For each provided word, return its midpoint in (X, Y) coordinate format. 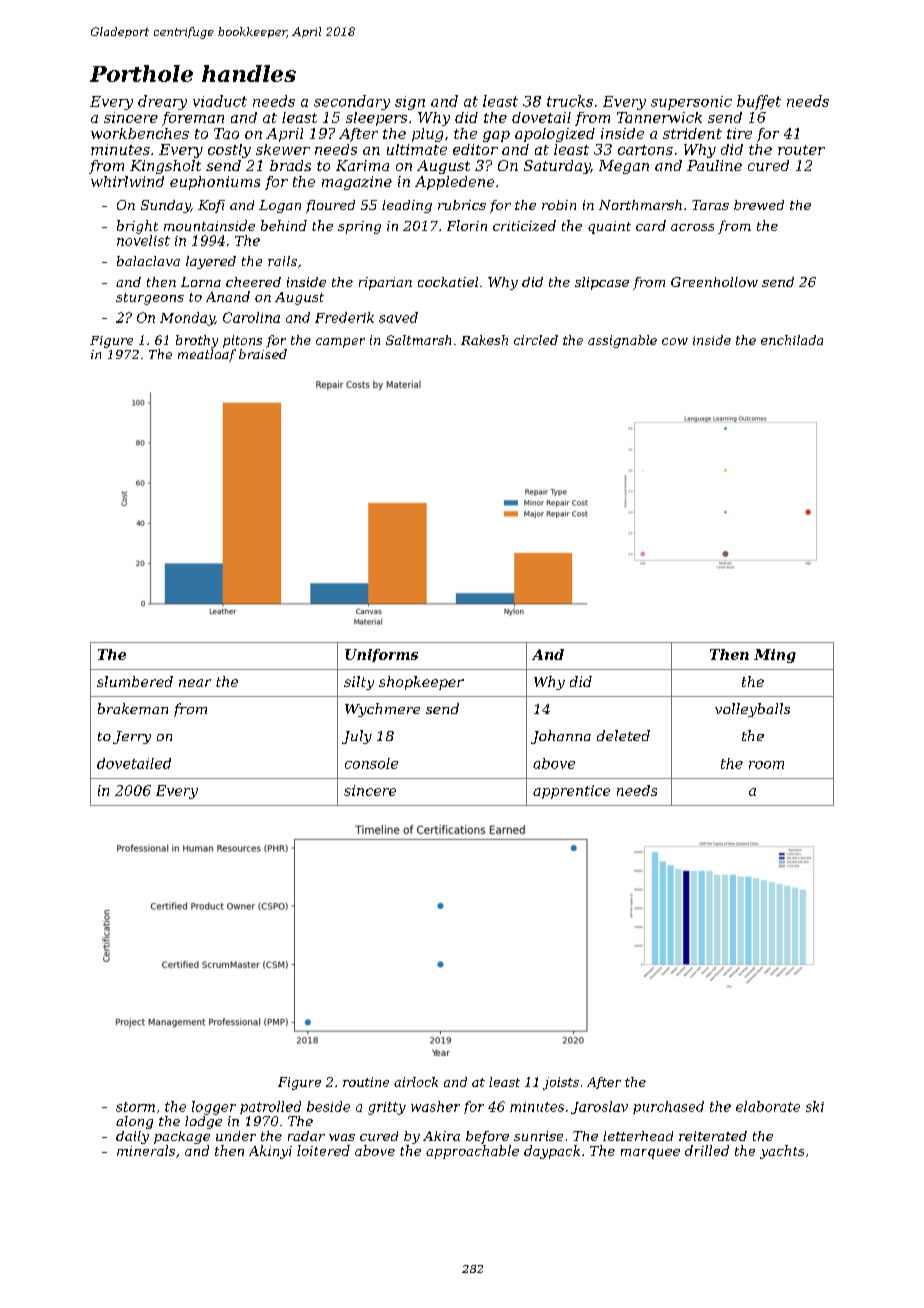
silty (359, 683)
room (766, 765)
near (195, 683)
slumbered (135, 681)
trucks (570, 101)
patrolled (270, 1107)
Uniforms (381, 655)
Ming (775, 656)
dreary (162, 102)
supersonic (691, 103)
